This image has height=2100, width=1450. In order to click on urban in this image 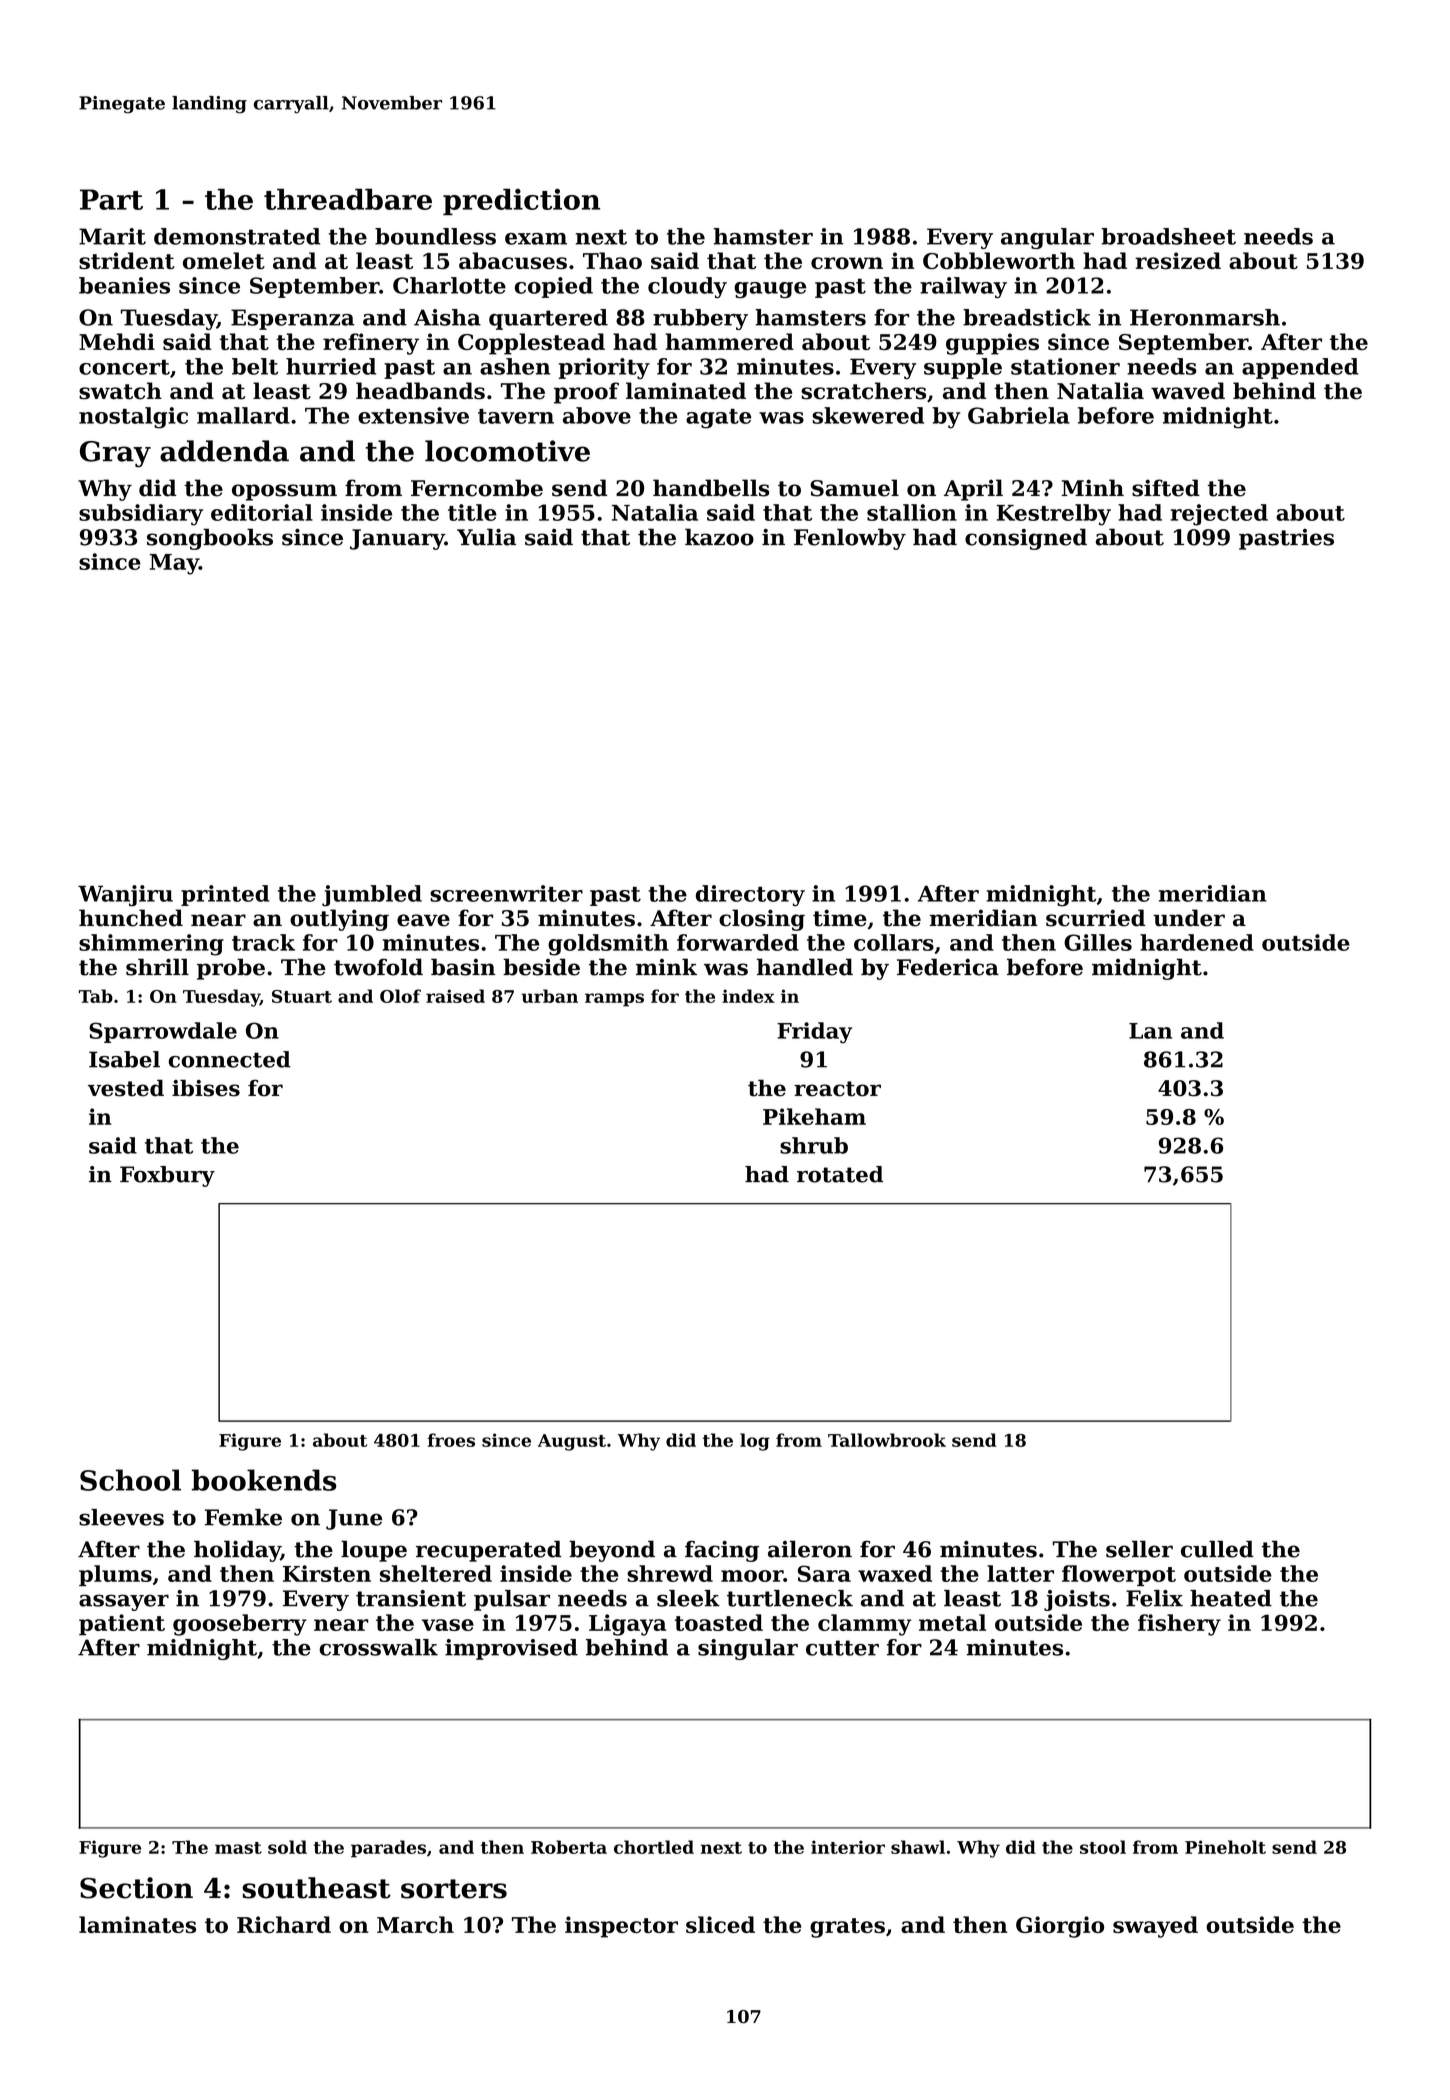, I will do `click(549, 996)`.
